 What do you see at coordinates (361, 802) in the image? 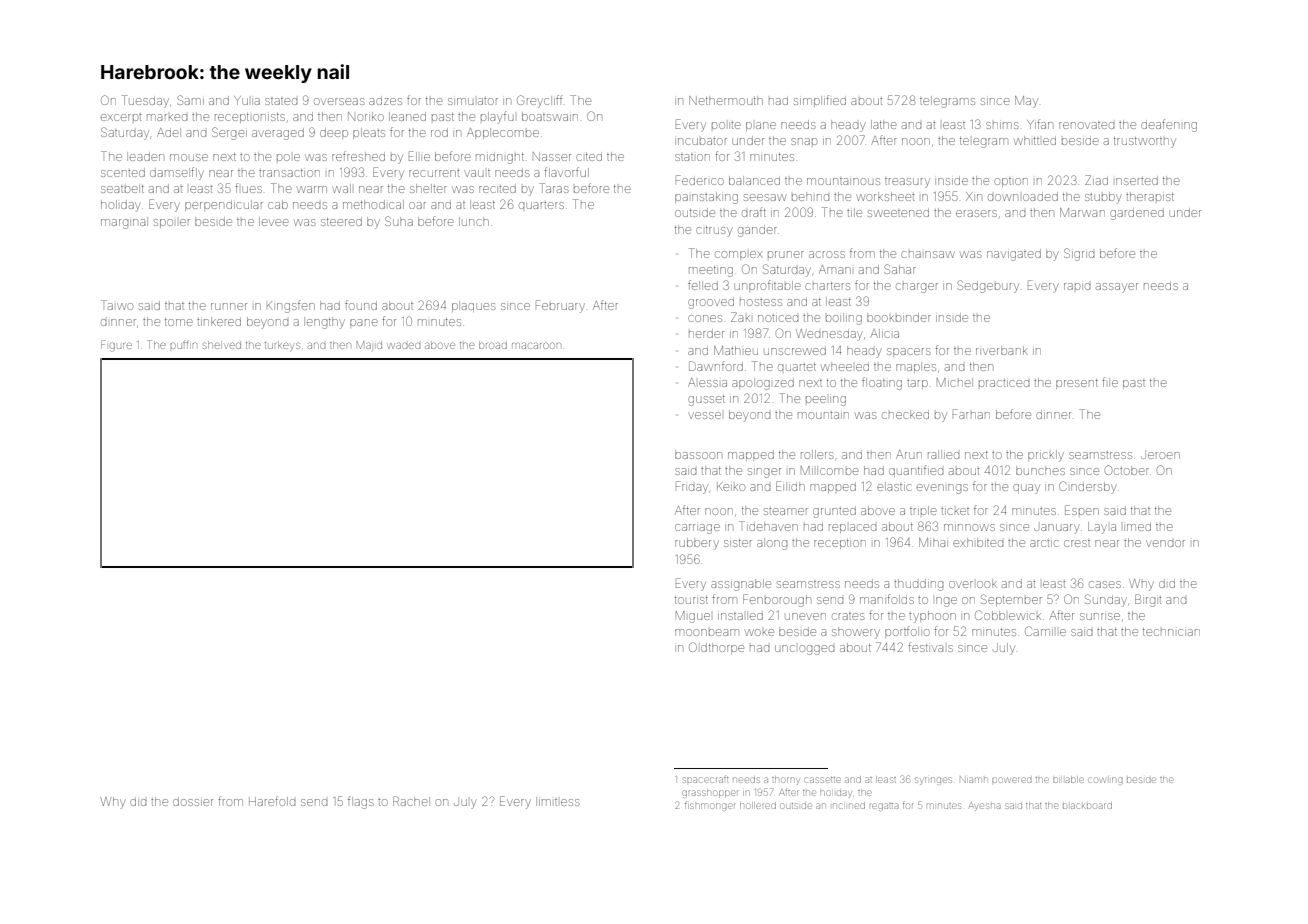
I see `flags` at bounding box center [361, 802].
